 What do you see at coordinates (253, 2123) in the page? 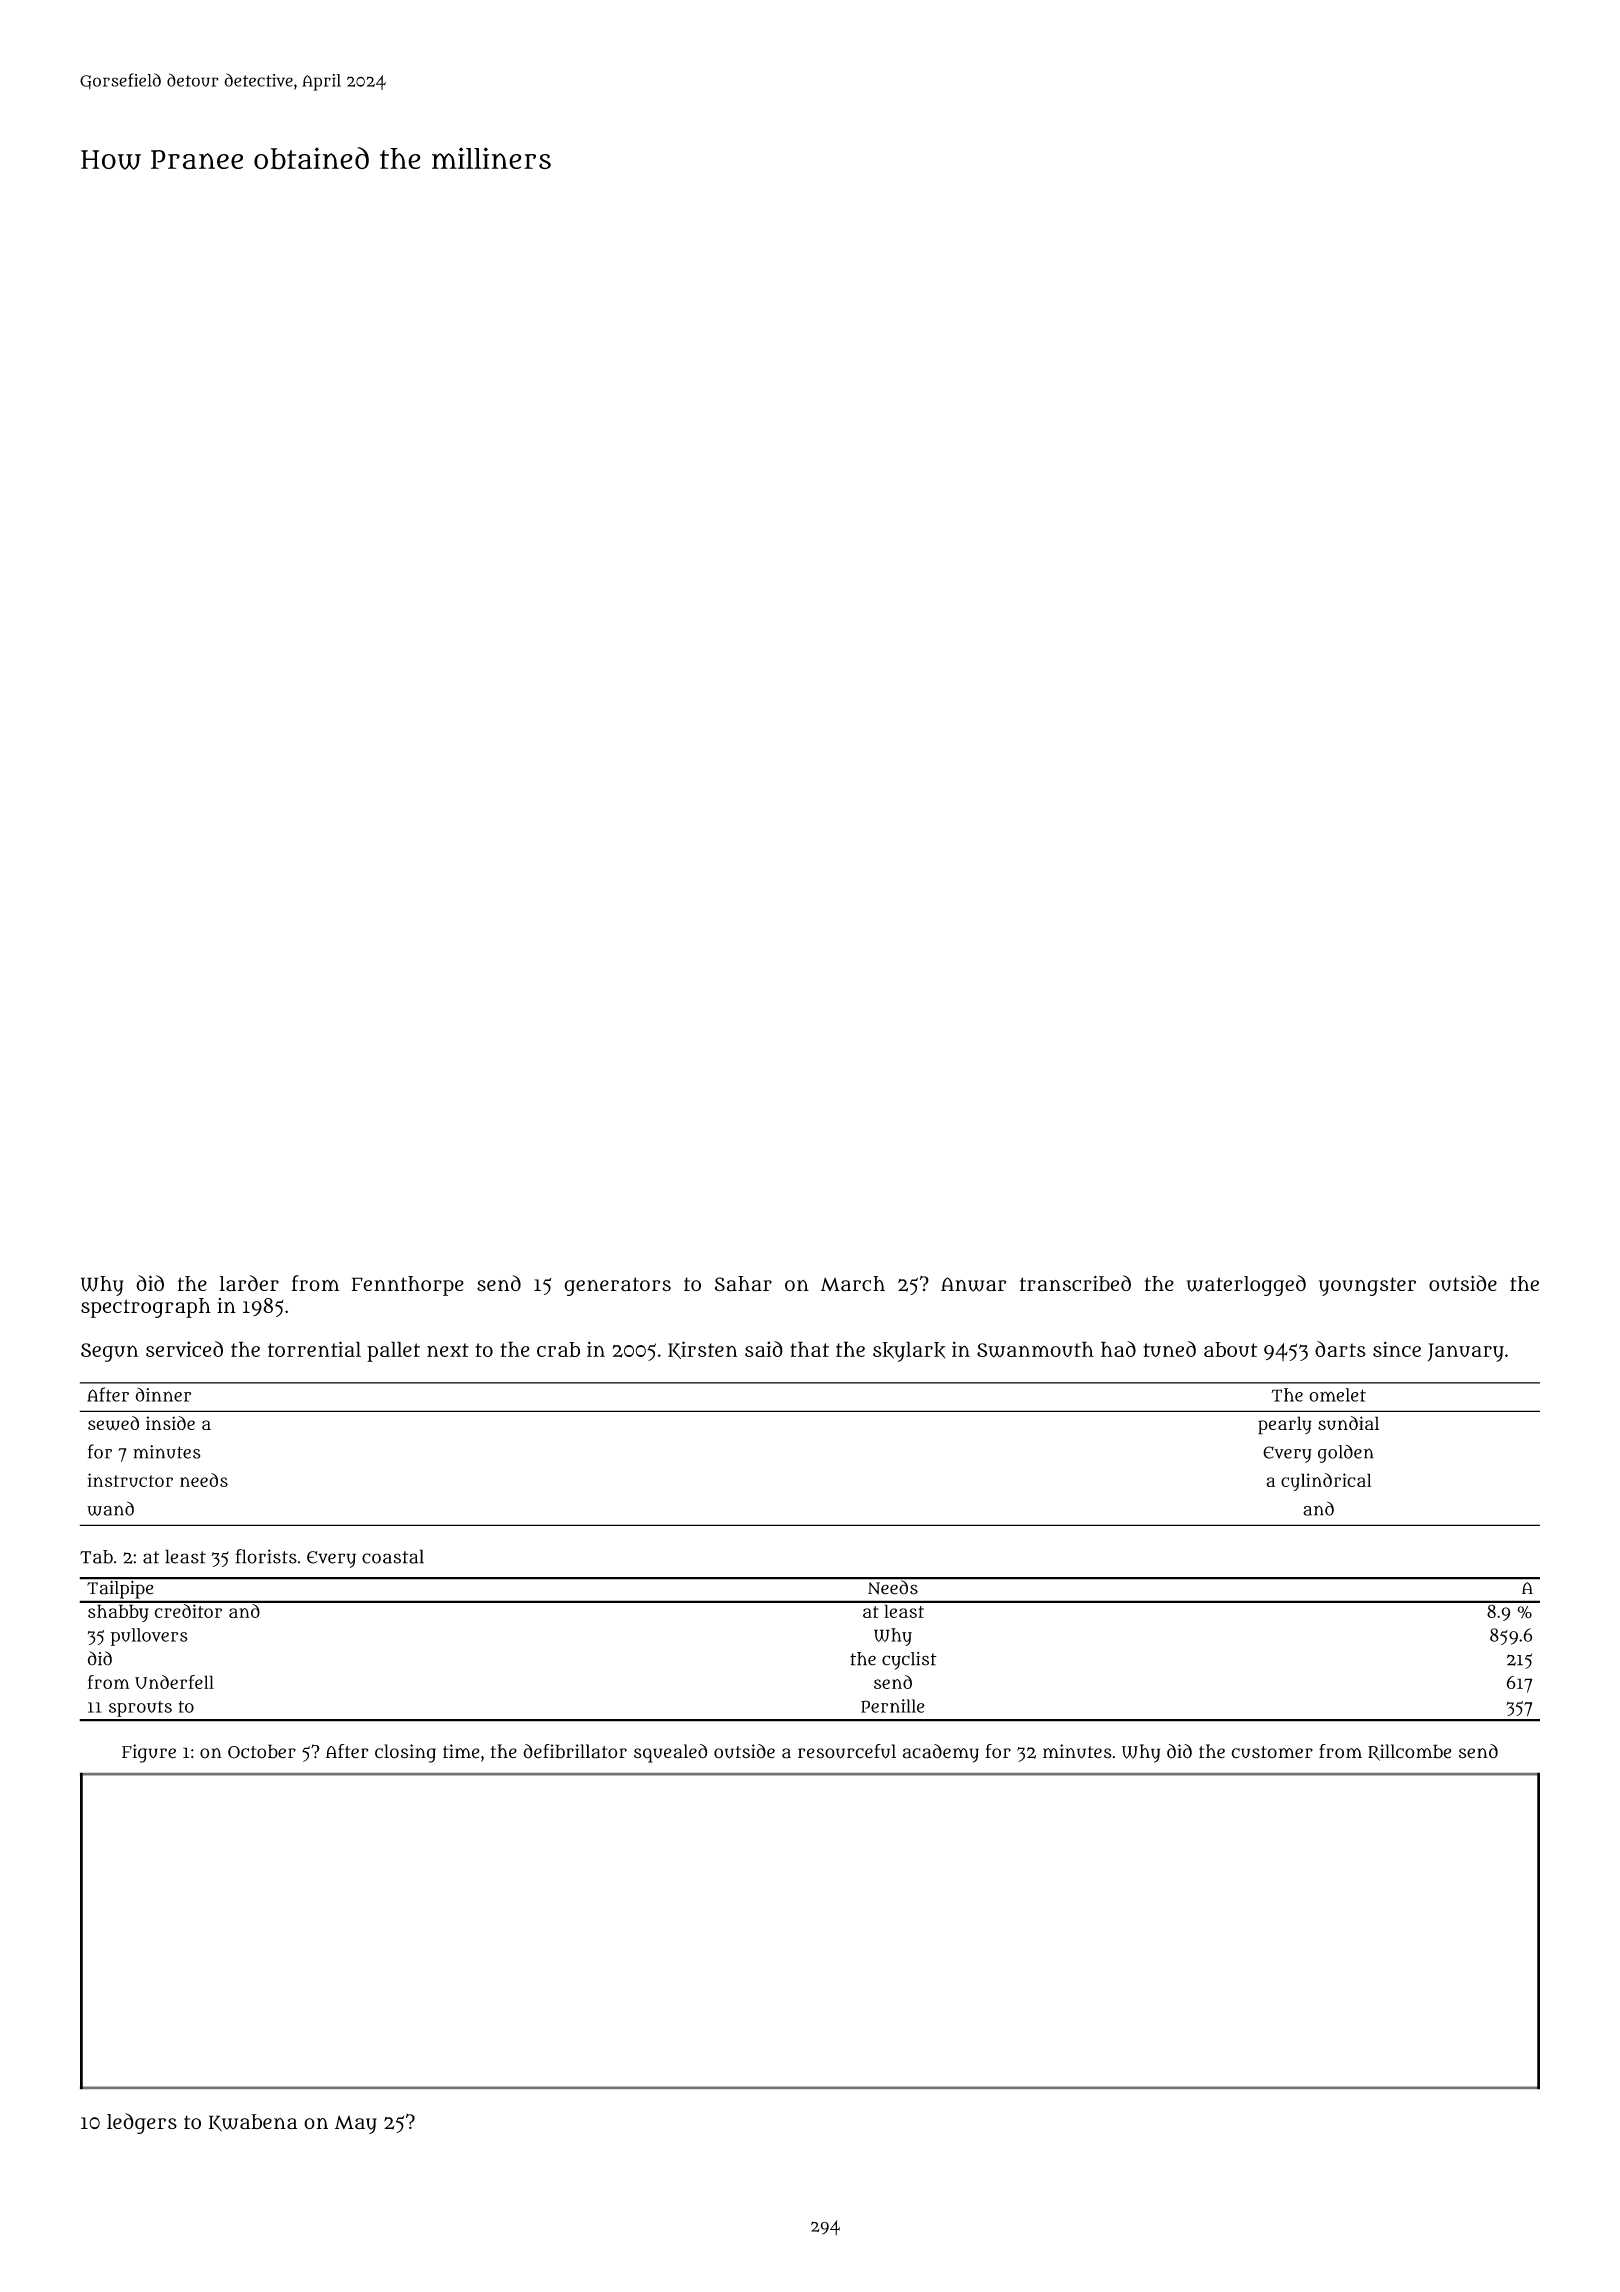
I see `Kwabena` at bounding box center [253, 2123].
